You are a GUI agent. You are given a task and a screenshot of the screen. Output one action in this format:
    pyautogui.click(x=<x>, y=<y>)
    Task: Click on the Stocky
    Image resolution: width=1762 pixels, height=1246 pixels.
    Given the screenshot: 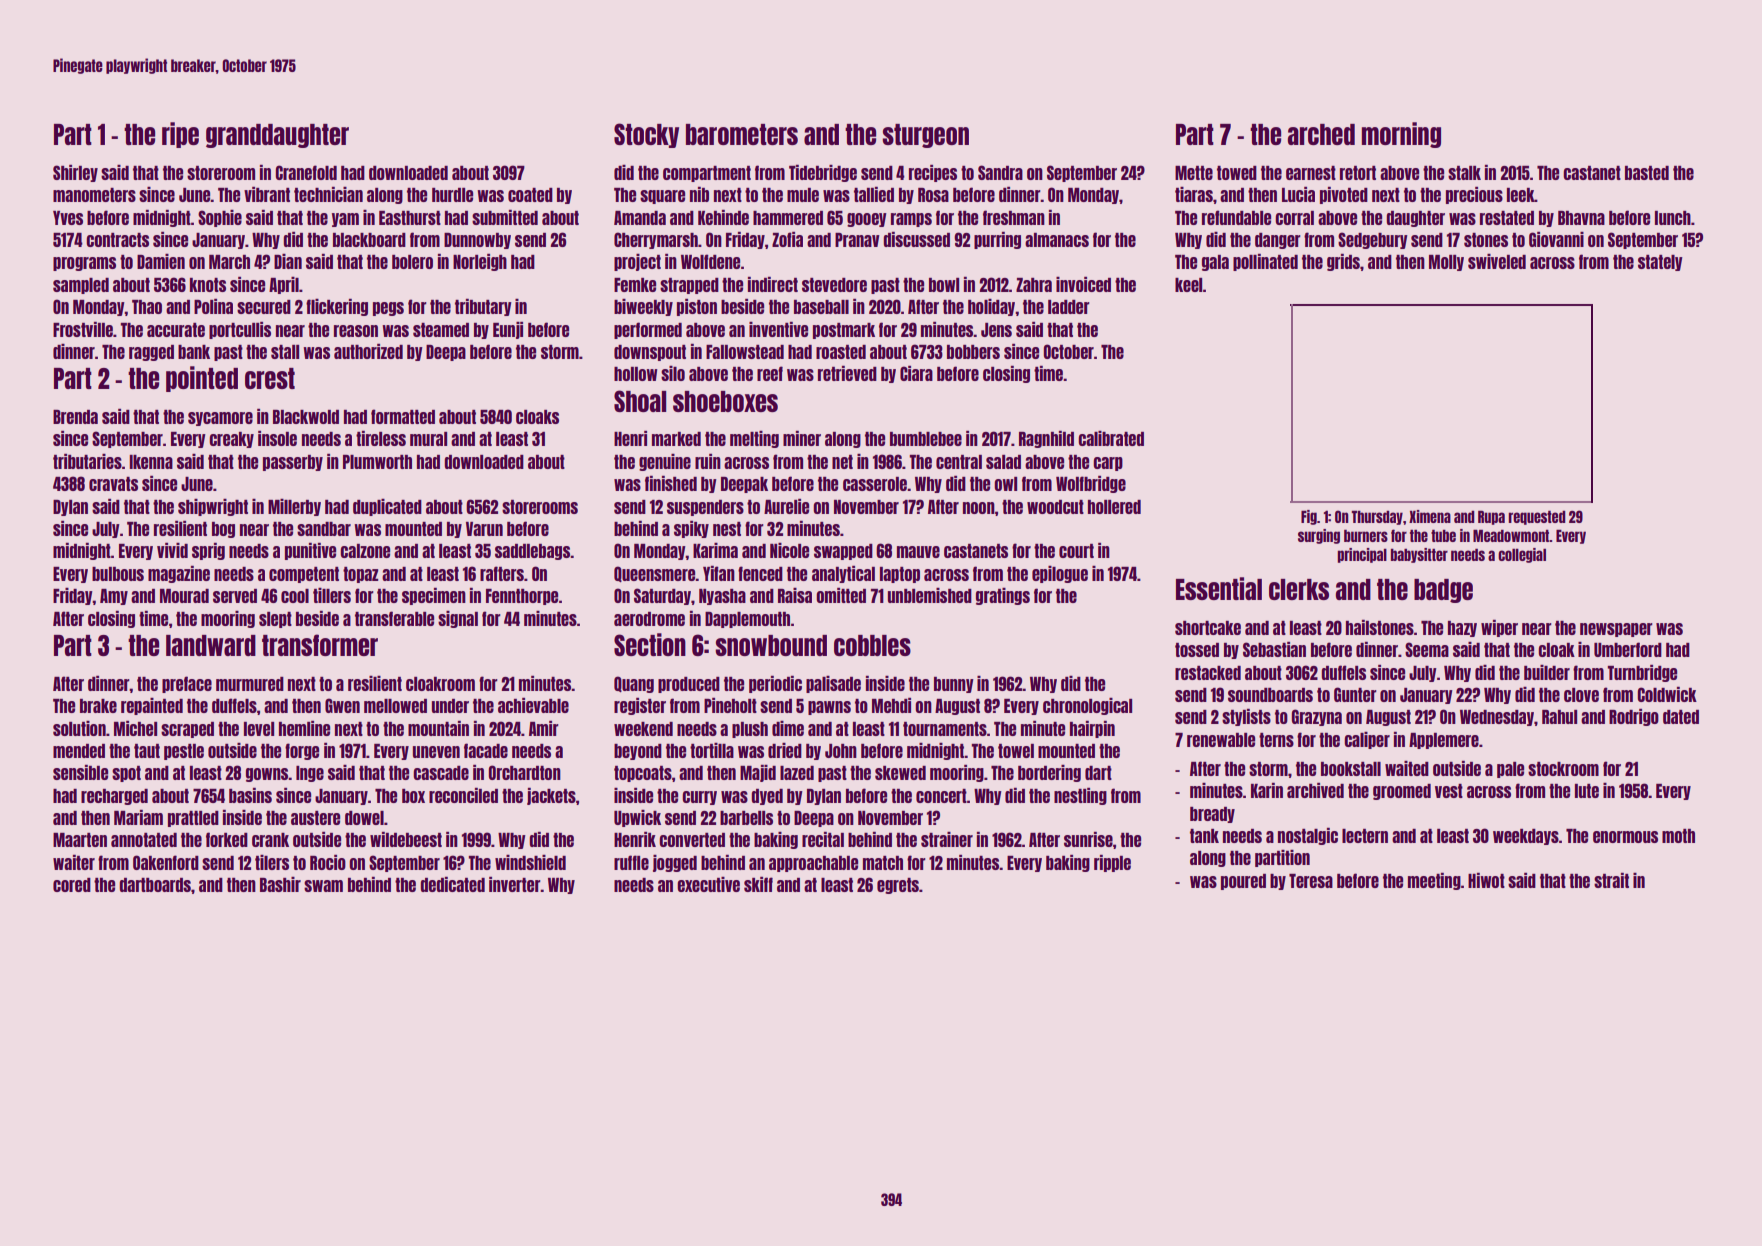 What is the action you would take?
    pyautogui.click(x=646, y=135)
